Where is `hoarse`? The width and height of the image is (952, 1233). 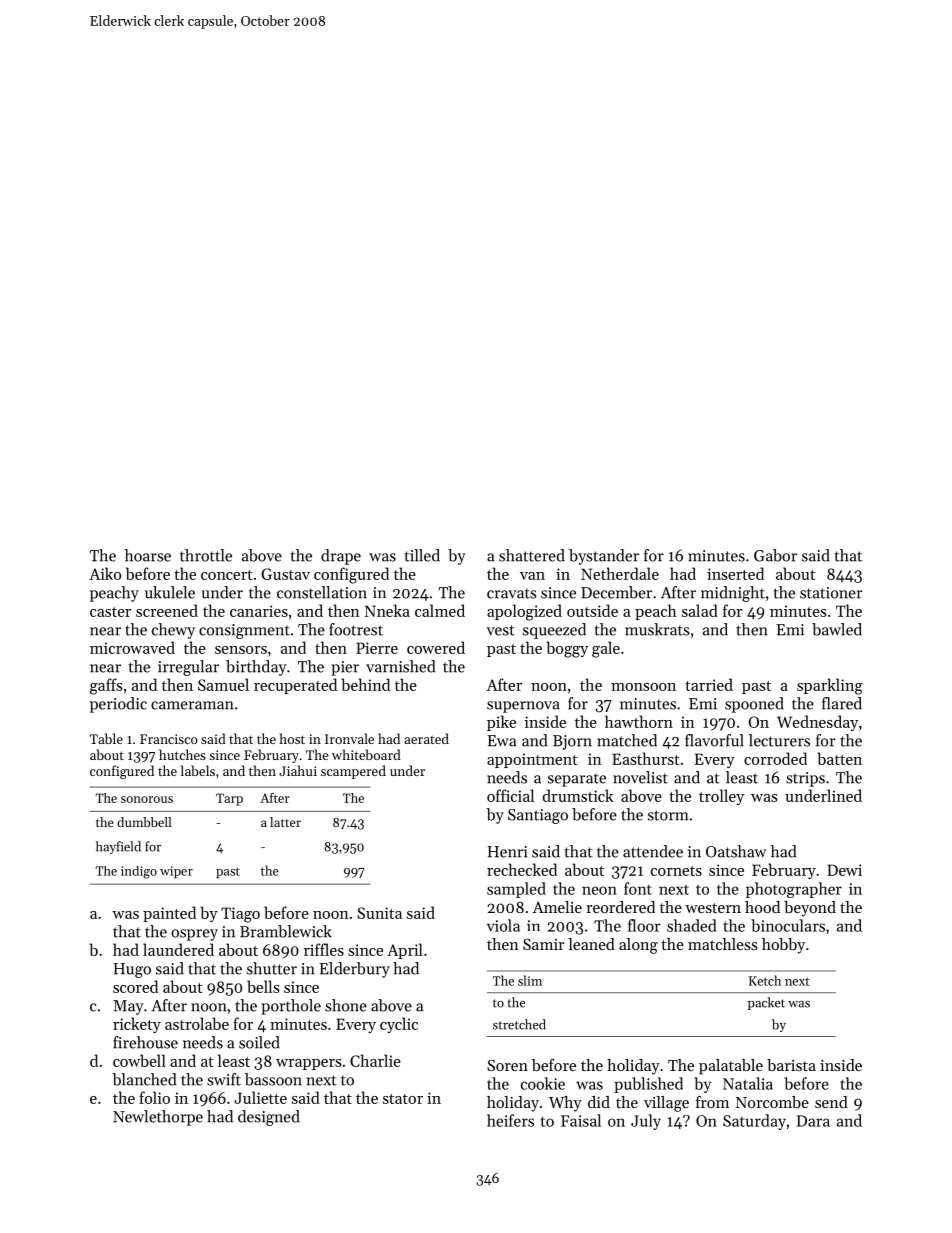 hoarse is located at coordinates (148, 555).
